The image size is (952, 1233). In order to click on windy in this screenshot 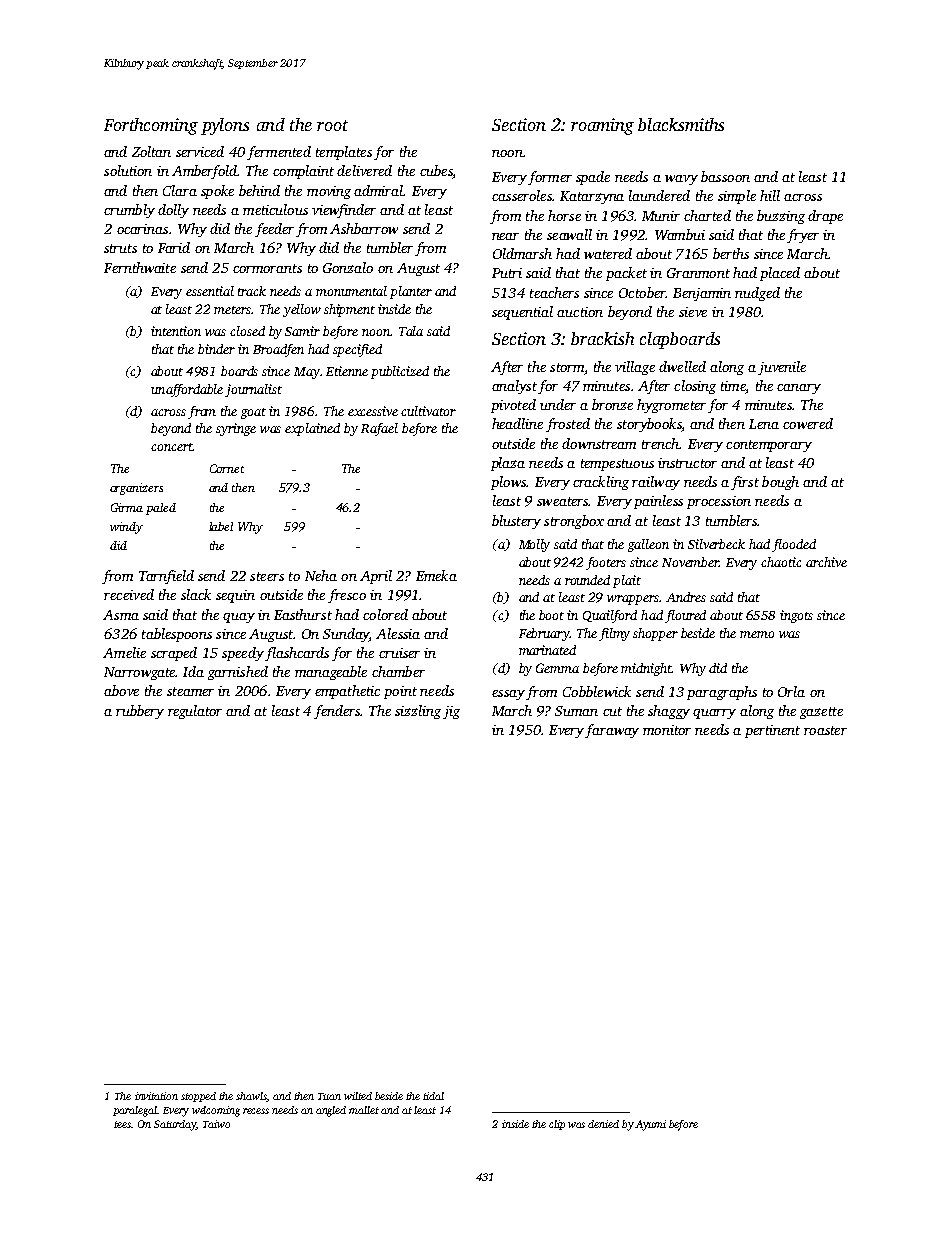, I will do `click(126, 528)`.
